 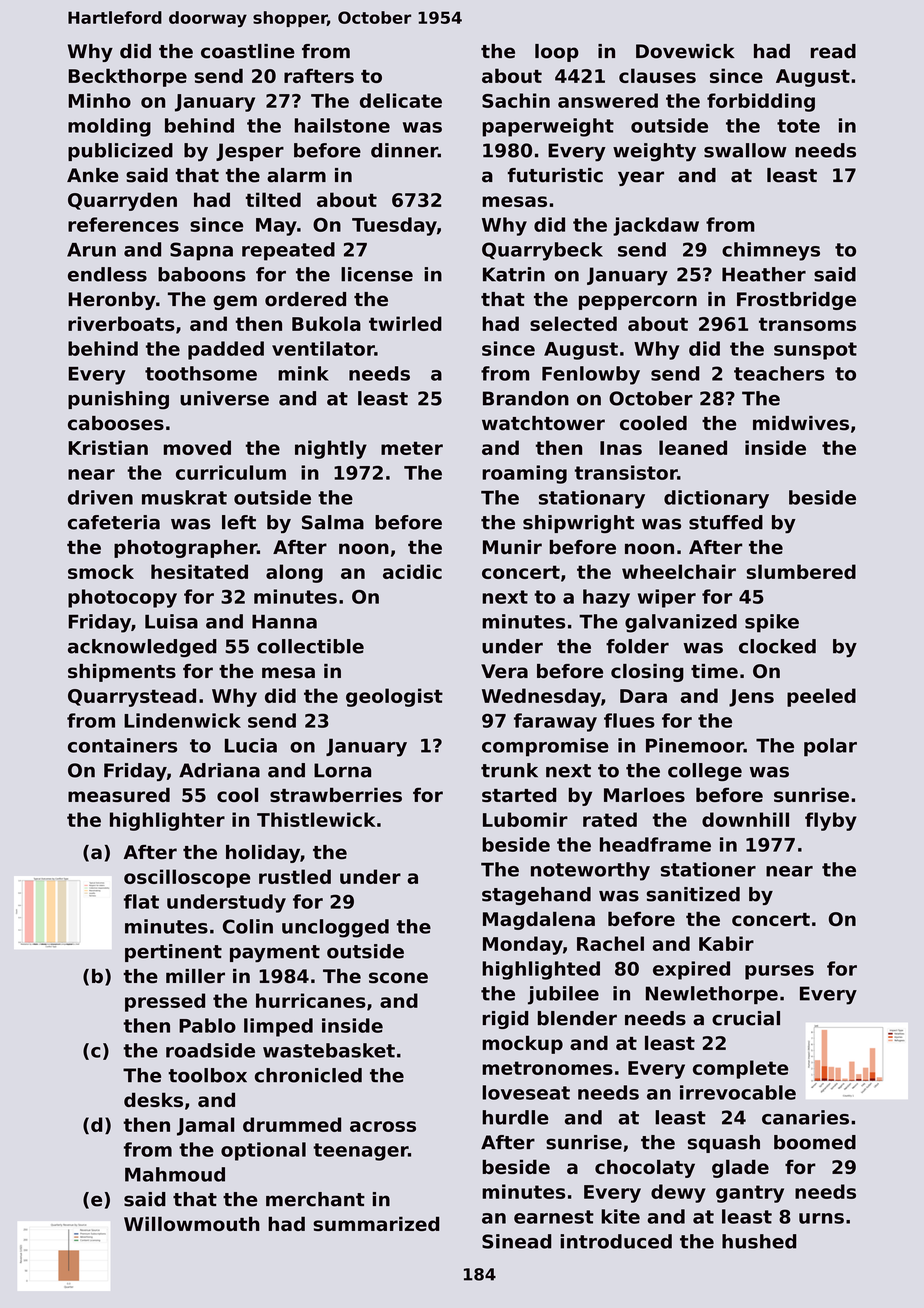 What do you see at coordinates (693, 447) in the page?
I see `leaned` at bounding box center [693, 447].
